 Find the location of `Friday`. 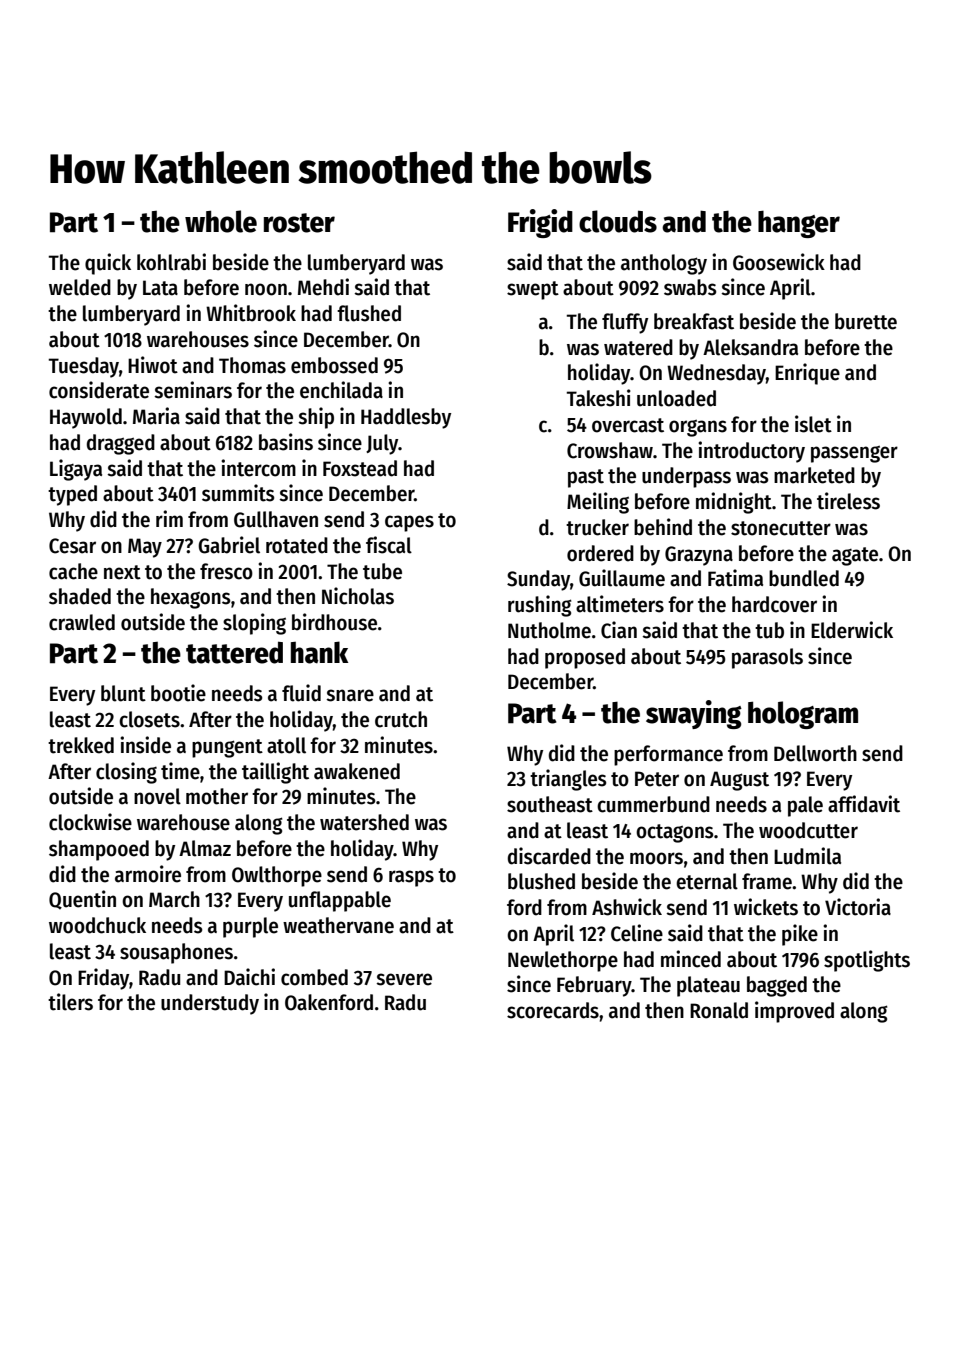

Friday is located at coordinates (104, 979).
